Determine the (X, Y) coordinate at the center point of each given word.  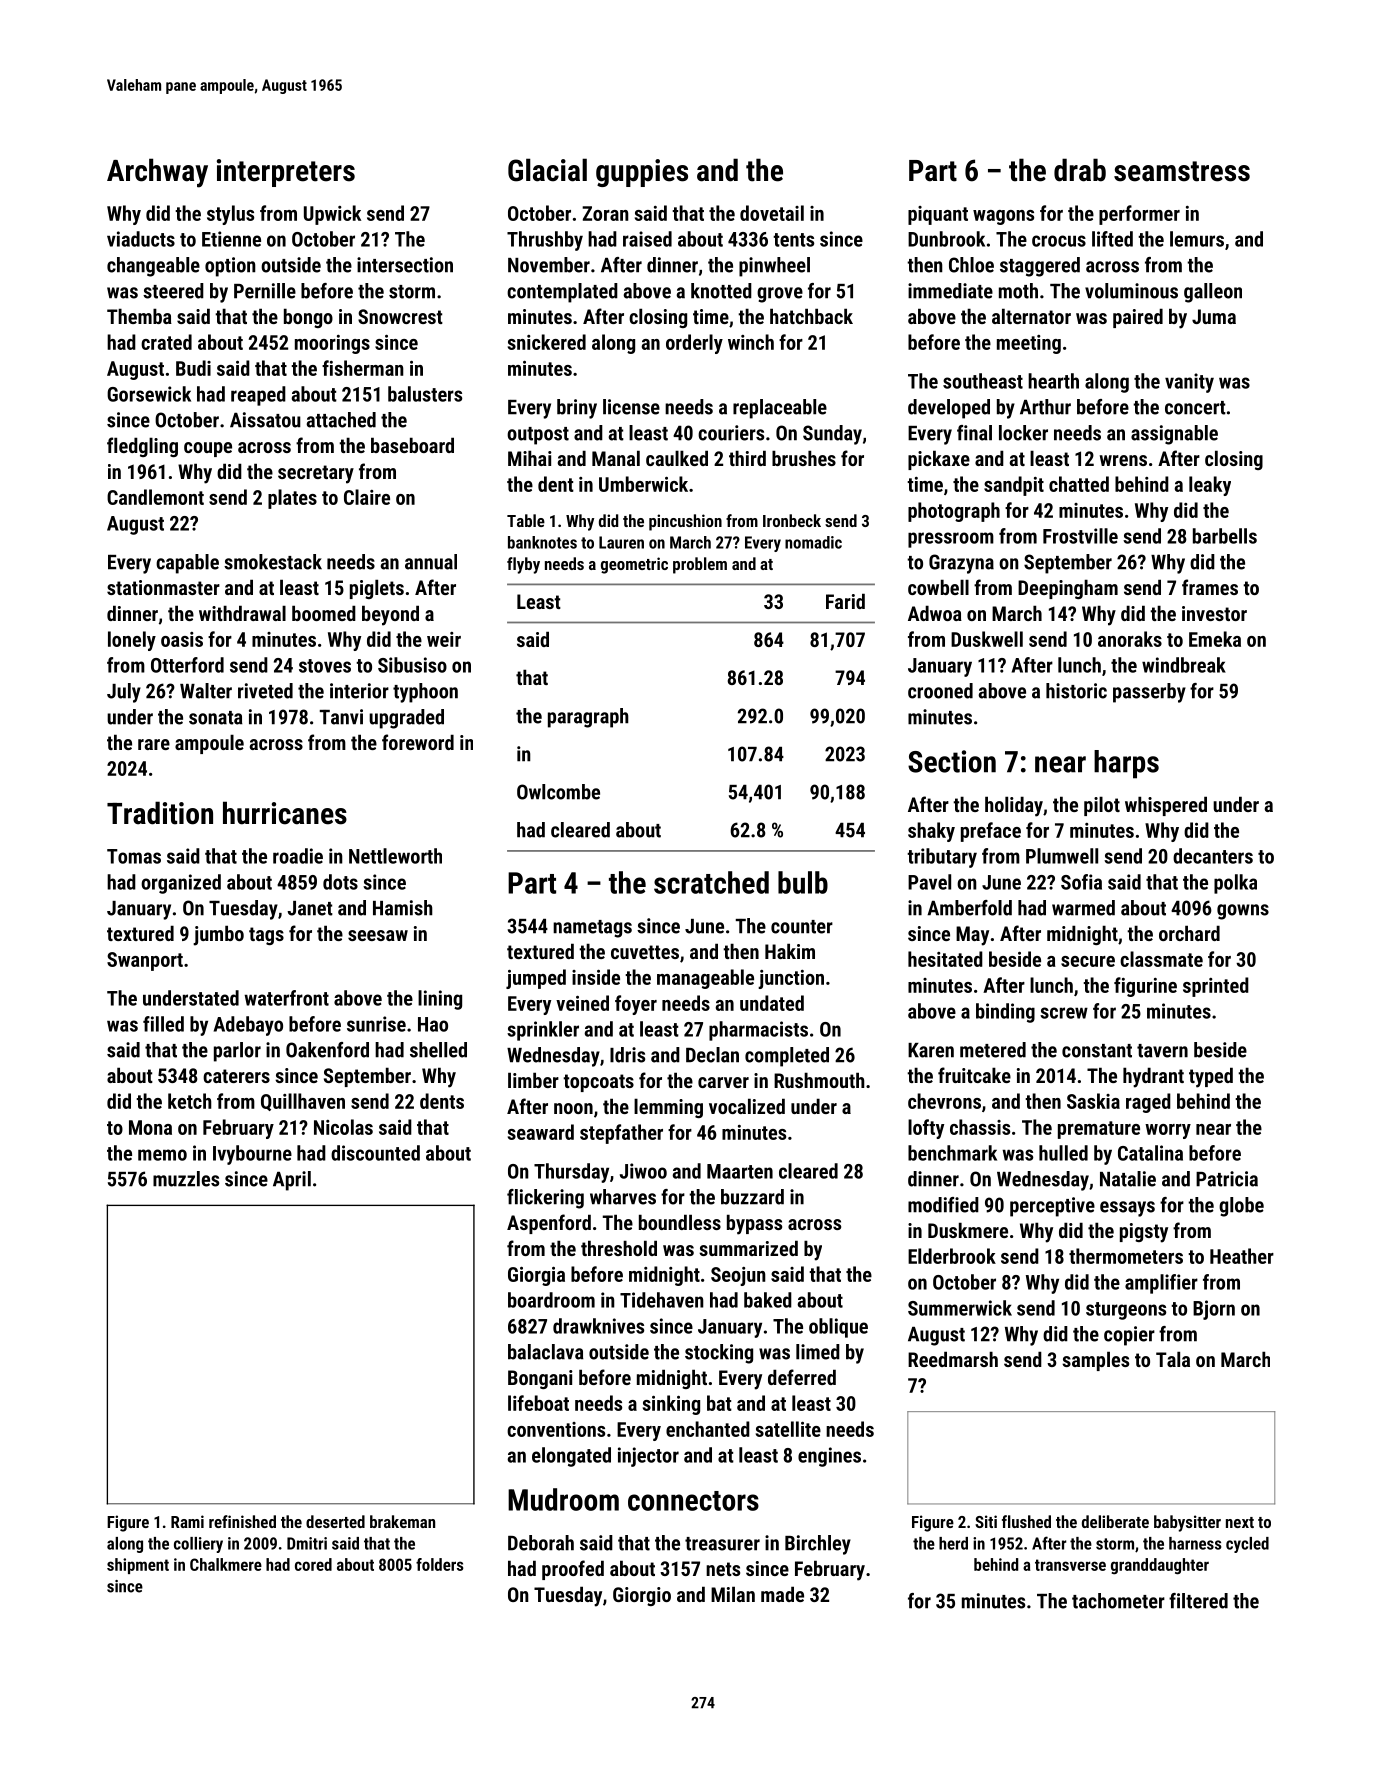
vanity (1189, 383)
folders (440, 1564)
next (1240, 1522)
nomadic (813, 542)
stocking (719, 1354)
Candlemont (155, 497)
